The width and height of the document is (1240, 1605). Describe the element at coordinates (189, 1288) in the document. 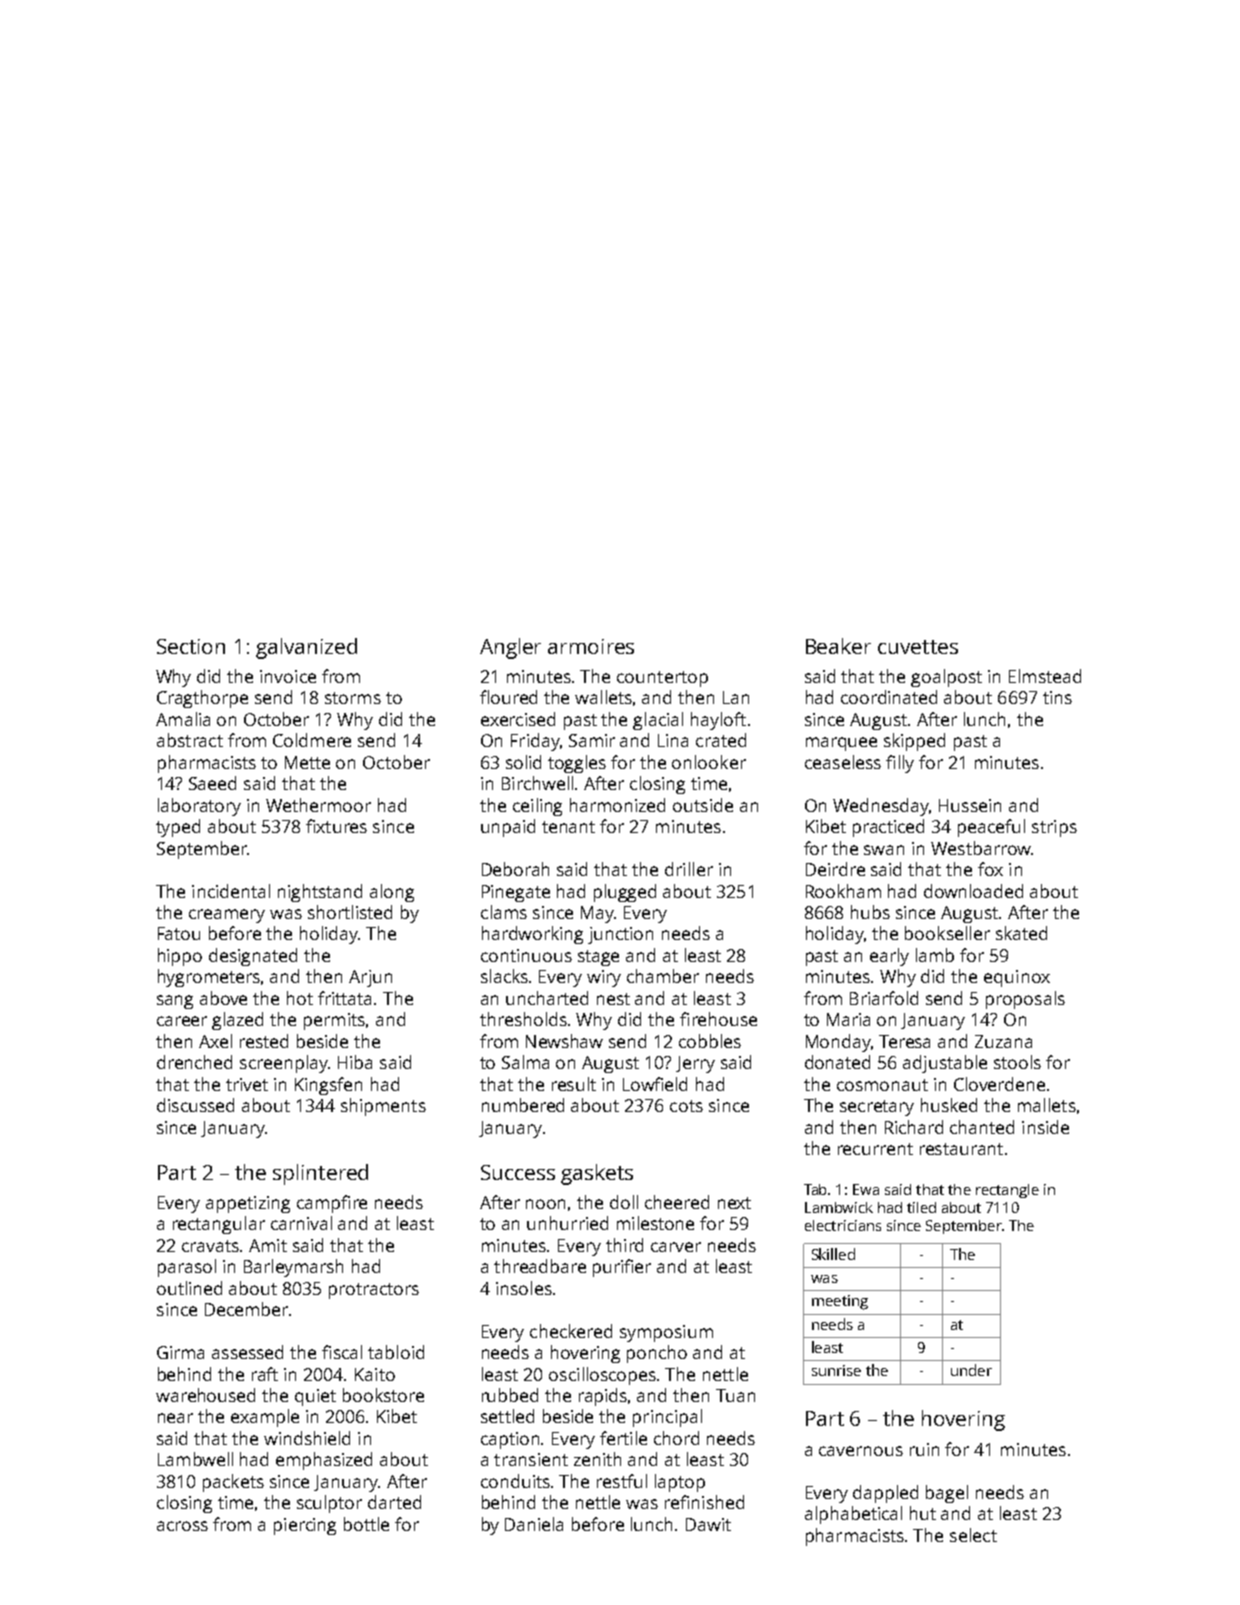

I see `outlined` at that location.
